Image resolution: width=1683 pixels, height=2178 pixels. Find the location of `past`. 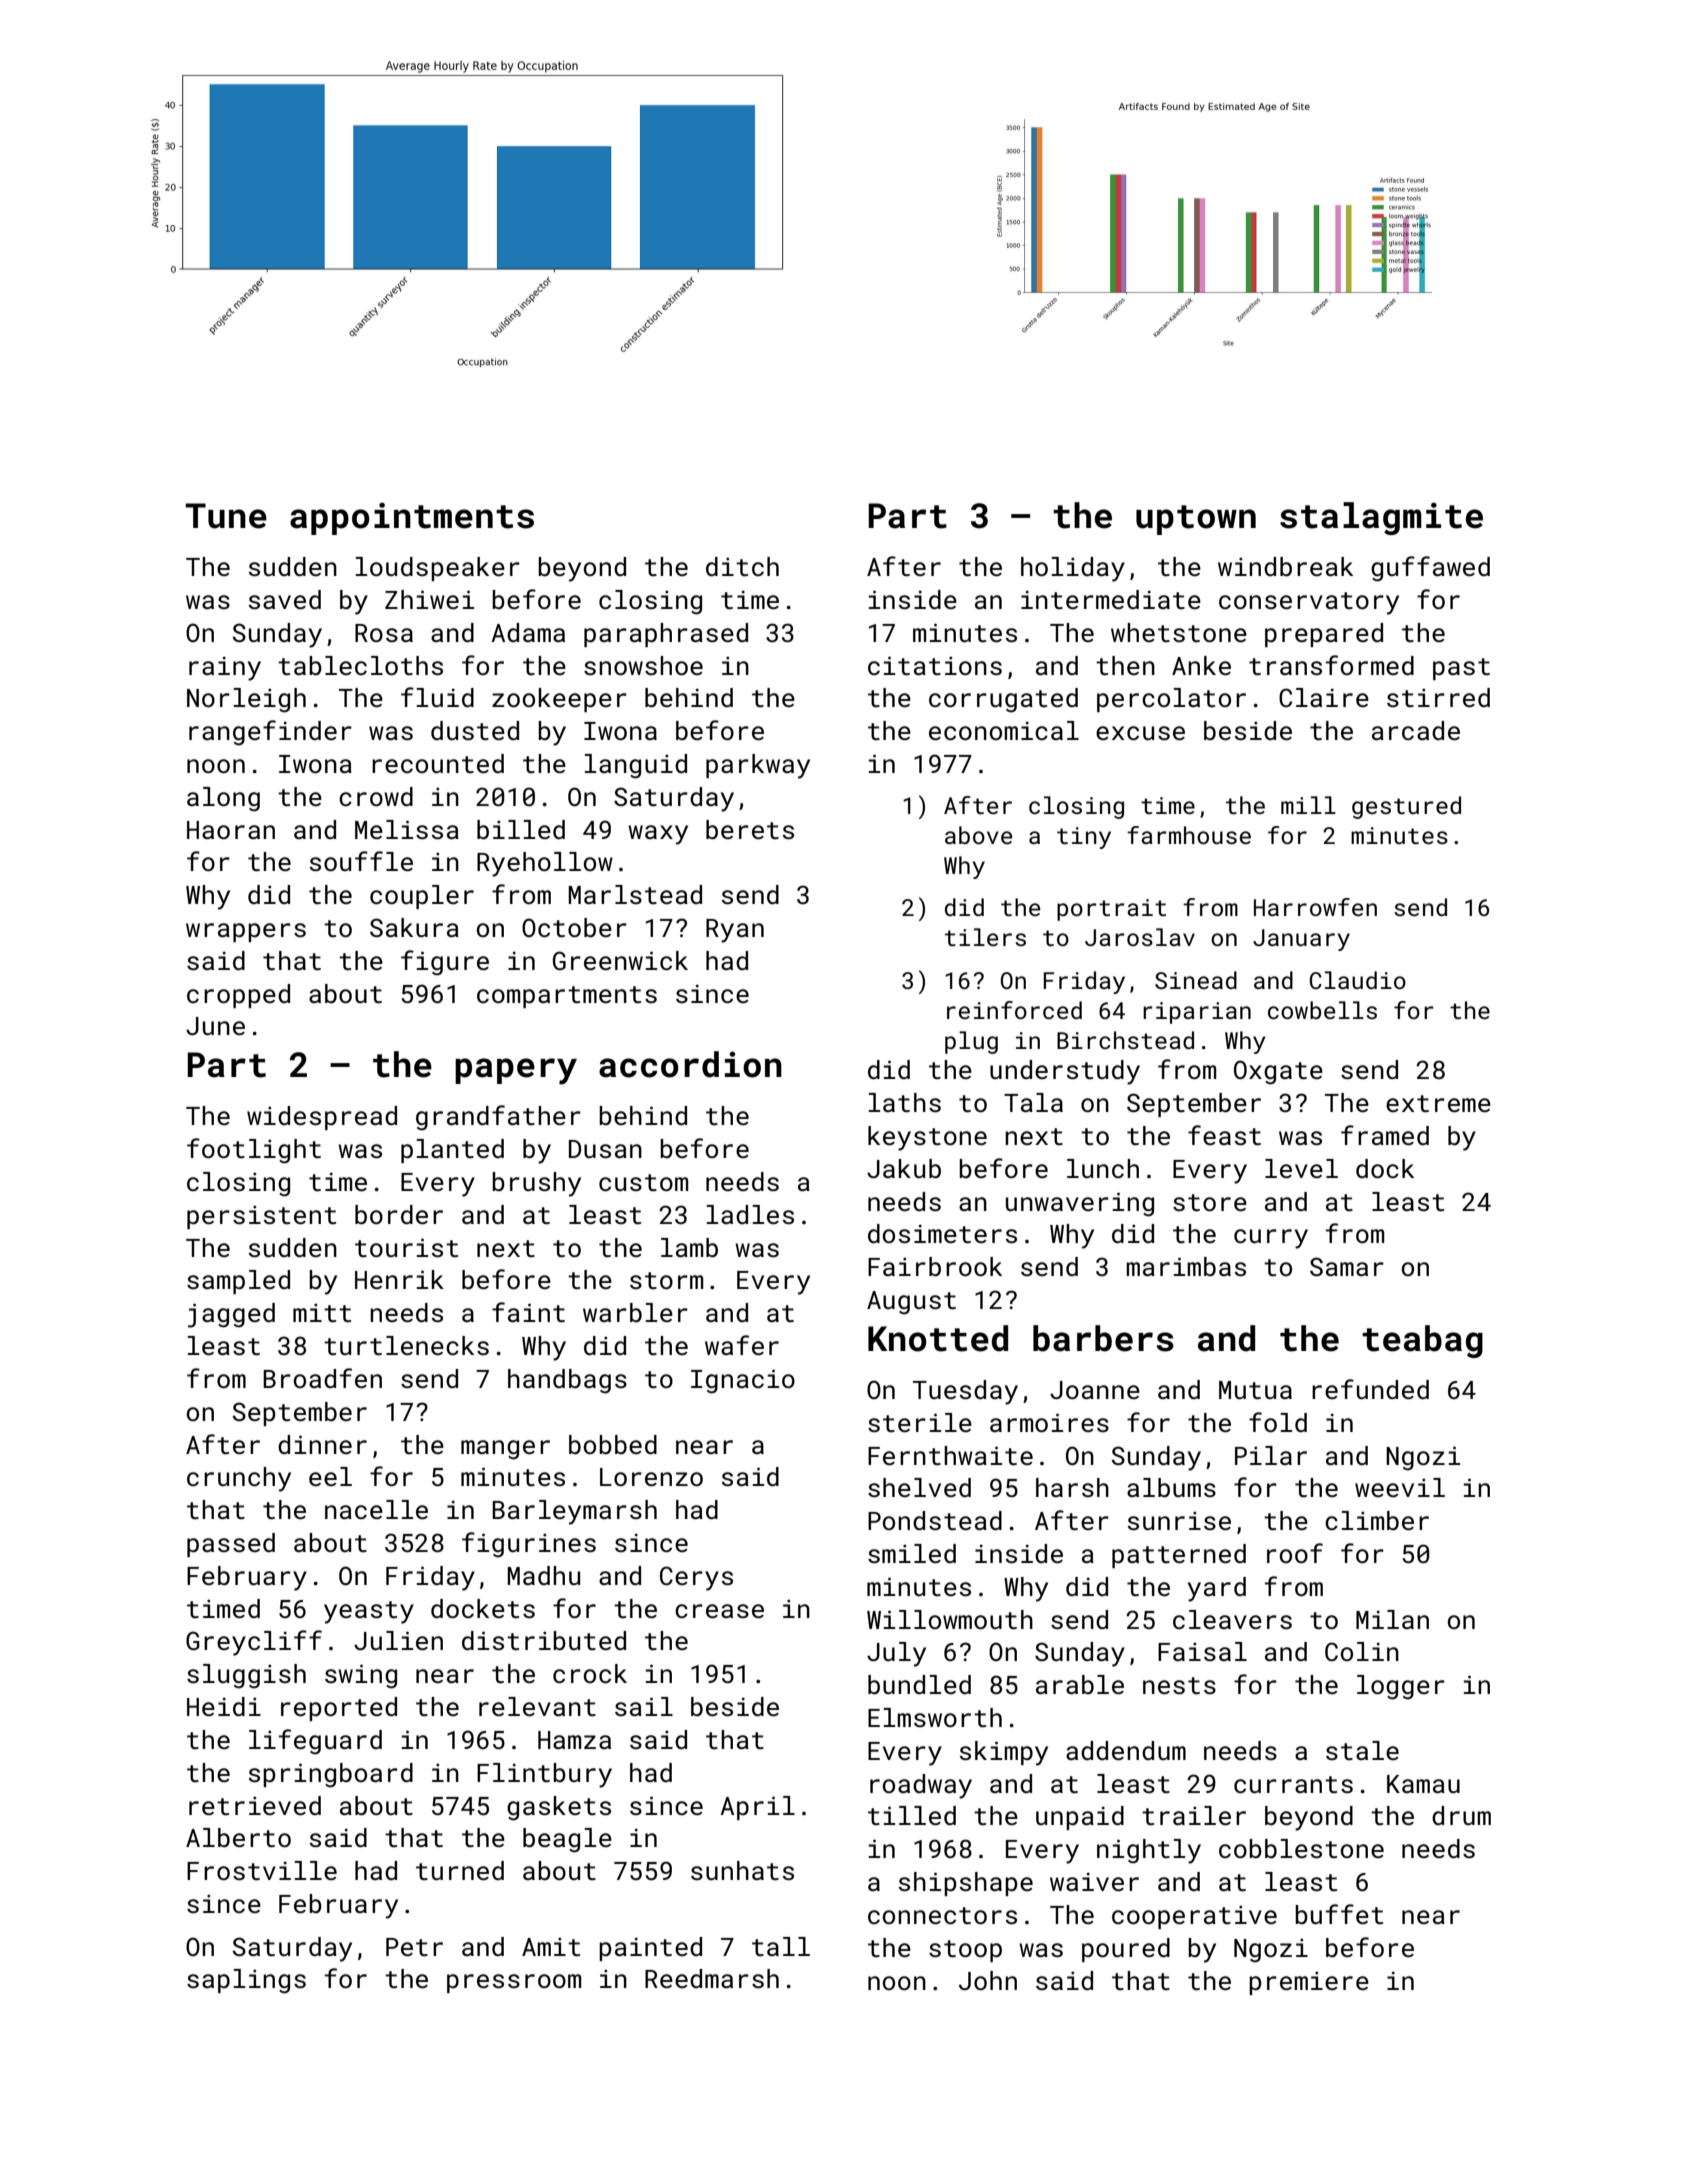

past is located at coordinates (1461, 669).
